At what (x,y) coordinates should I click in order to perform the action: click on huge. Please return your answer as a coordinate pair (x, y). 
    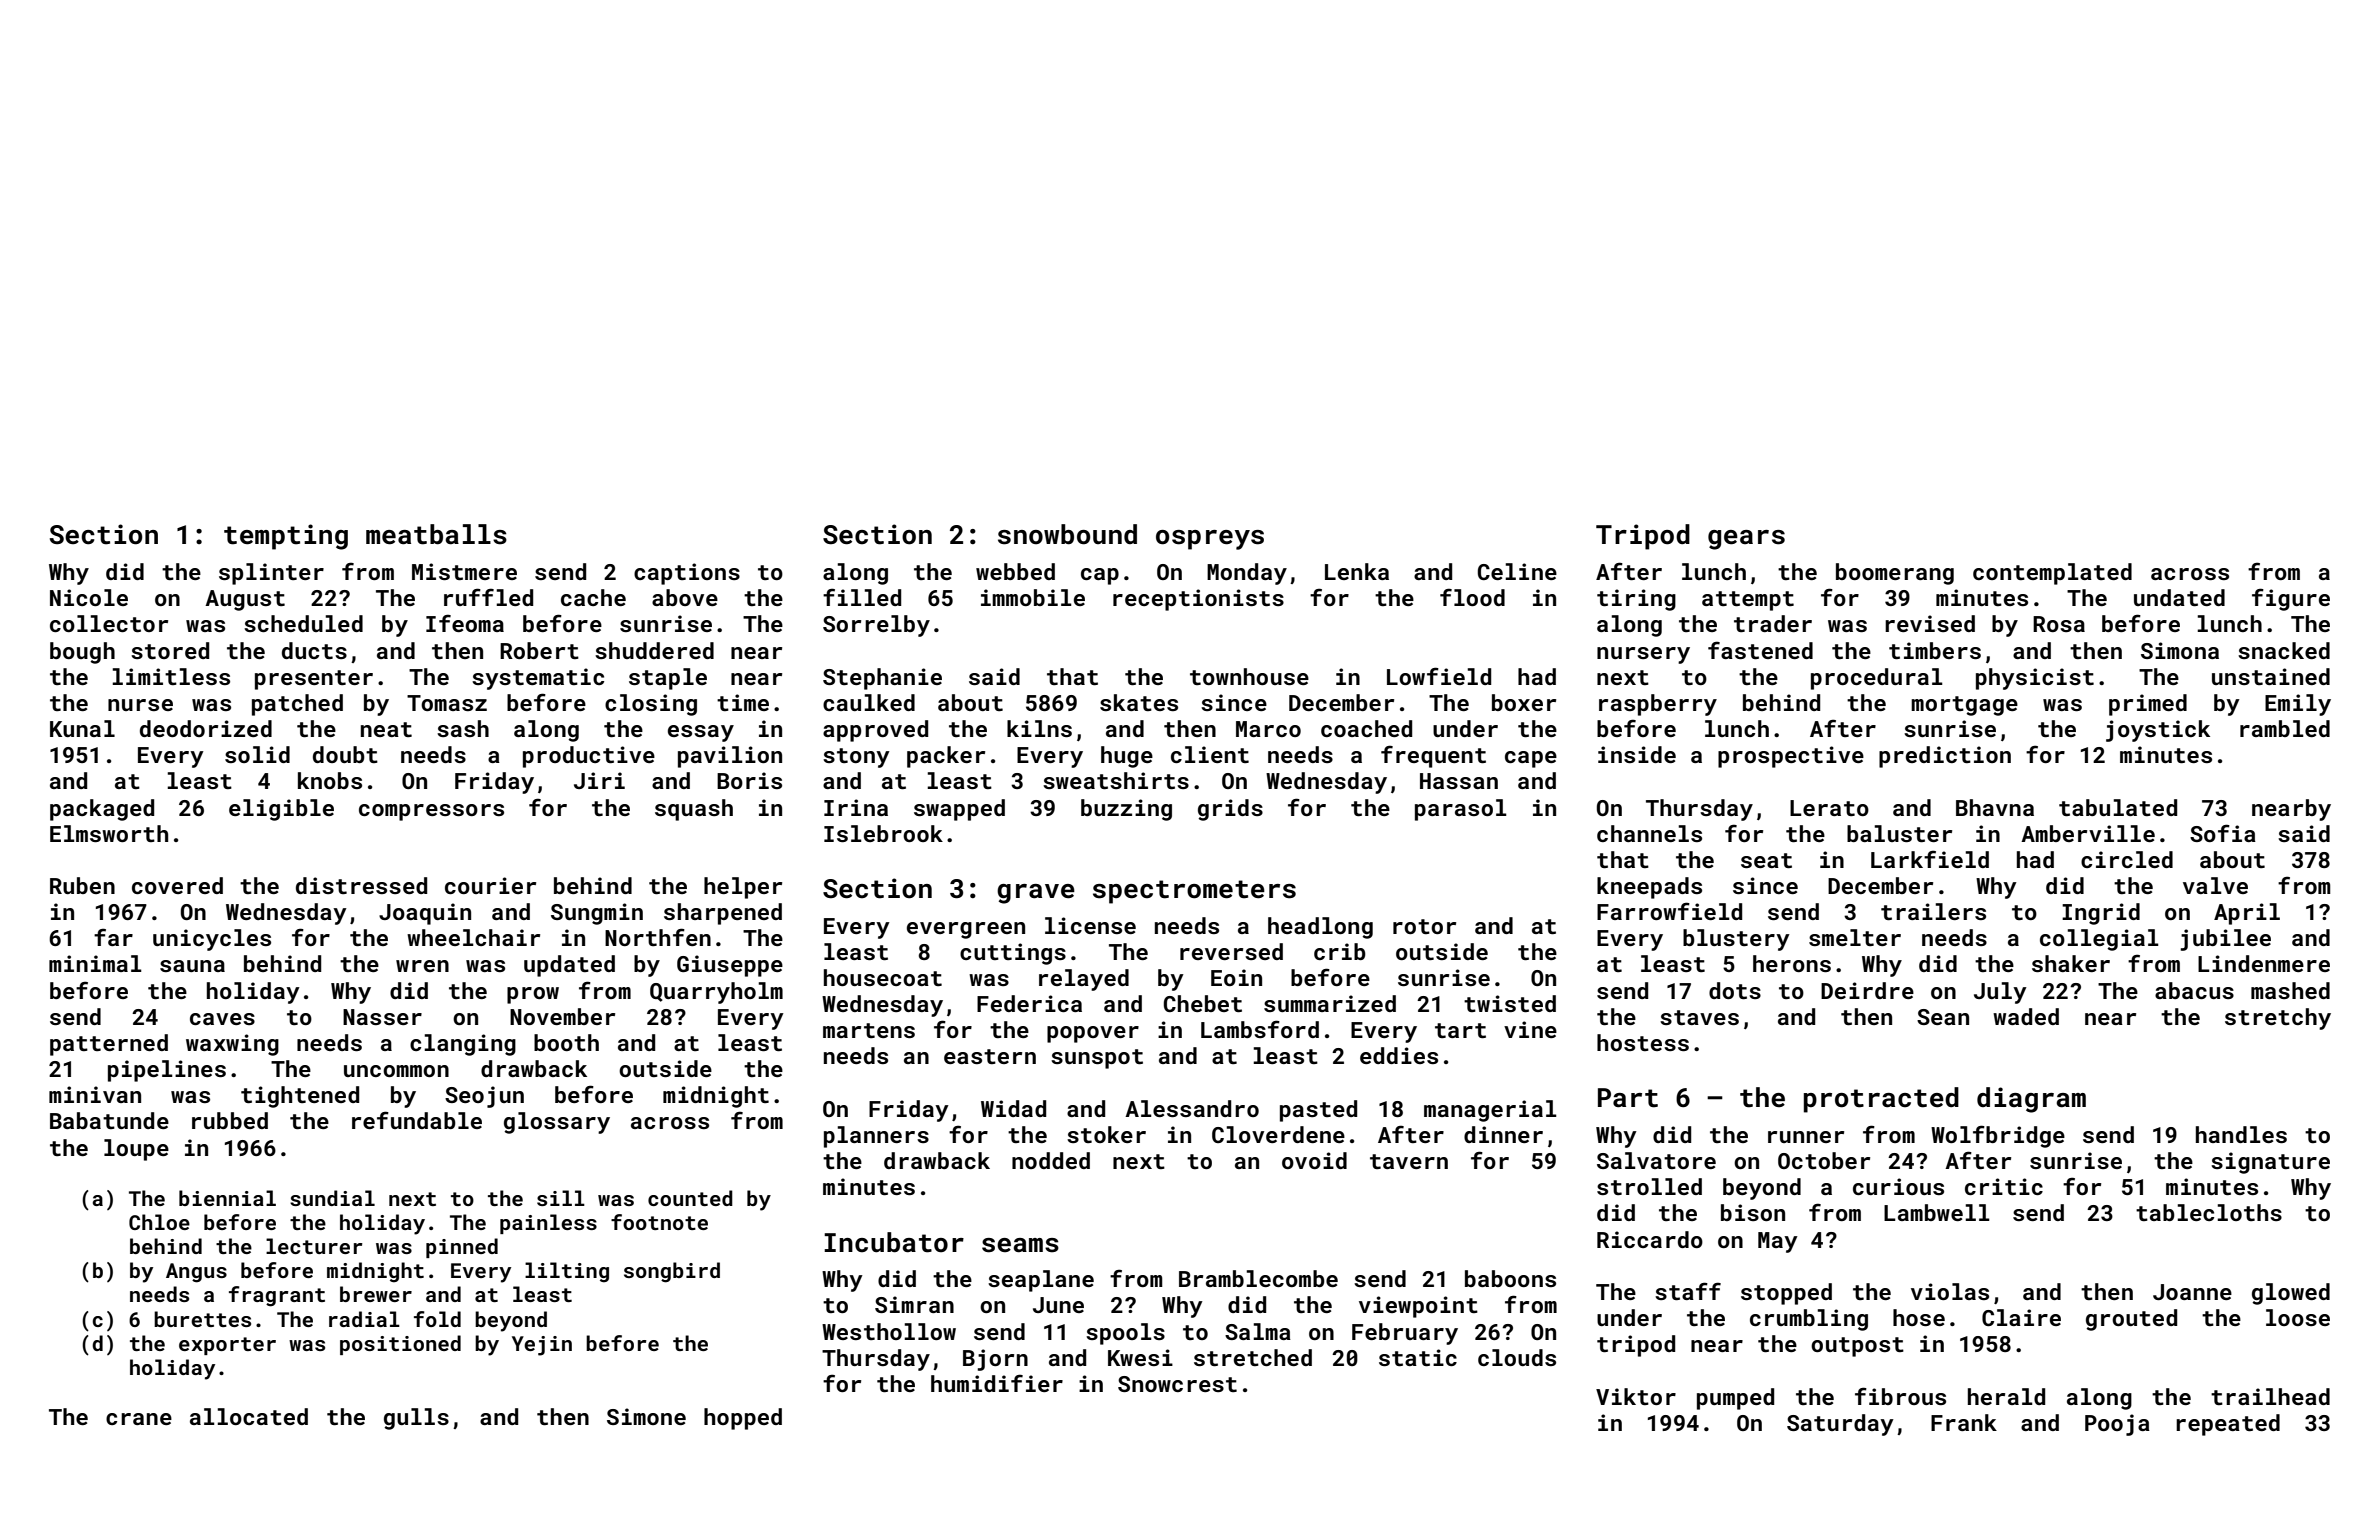
    Looking at the image, I should click on (1127, 757).
